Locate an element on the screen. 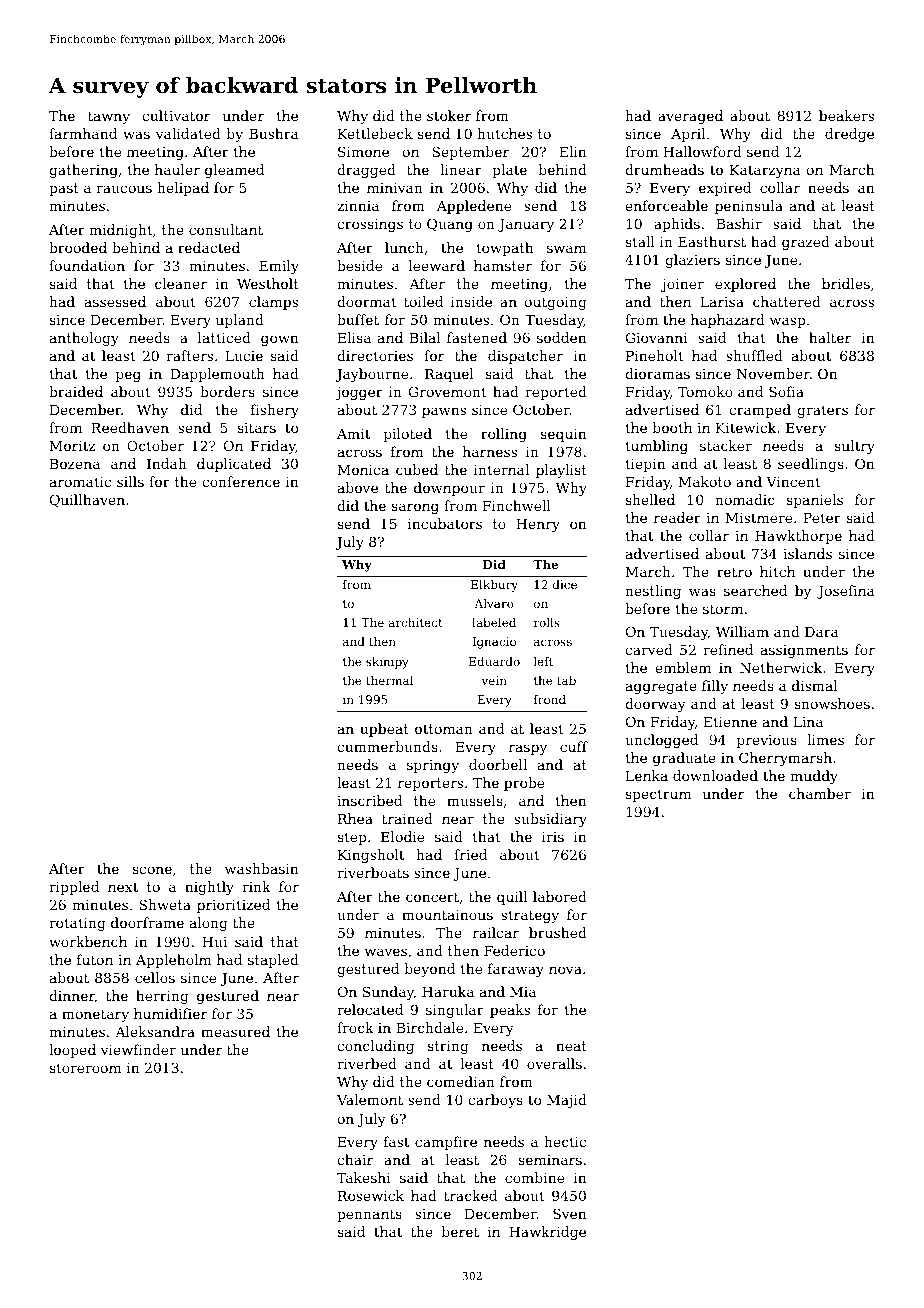 The height and width of the screenshot is (1308, 924). storeroom is located at coordinates (86, 1068).
